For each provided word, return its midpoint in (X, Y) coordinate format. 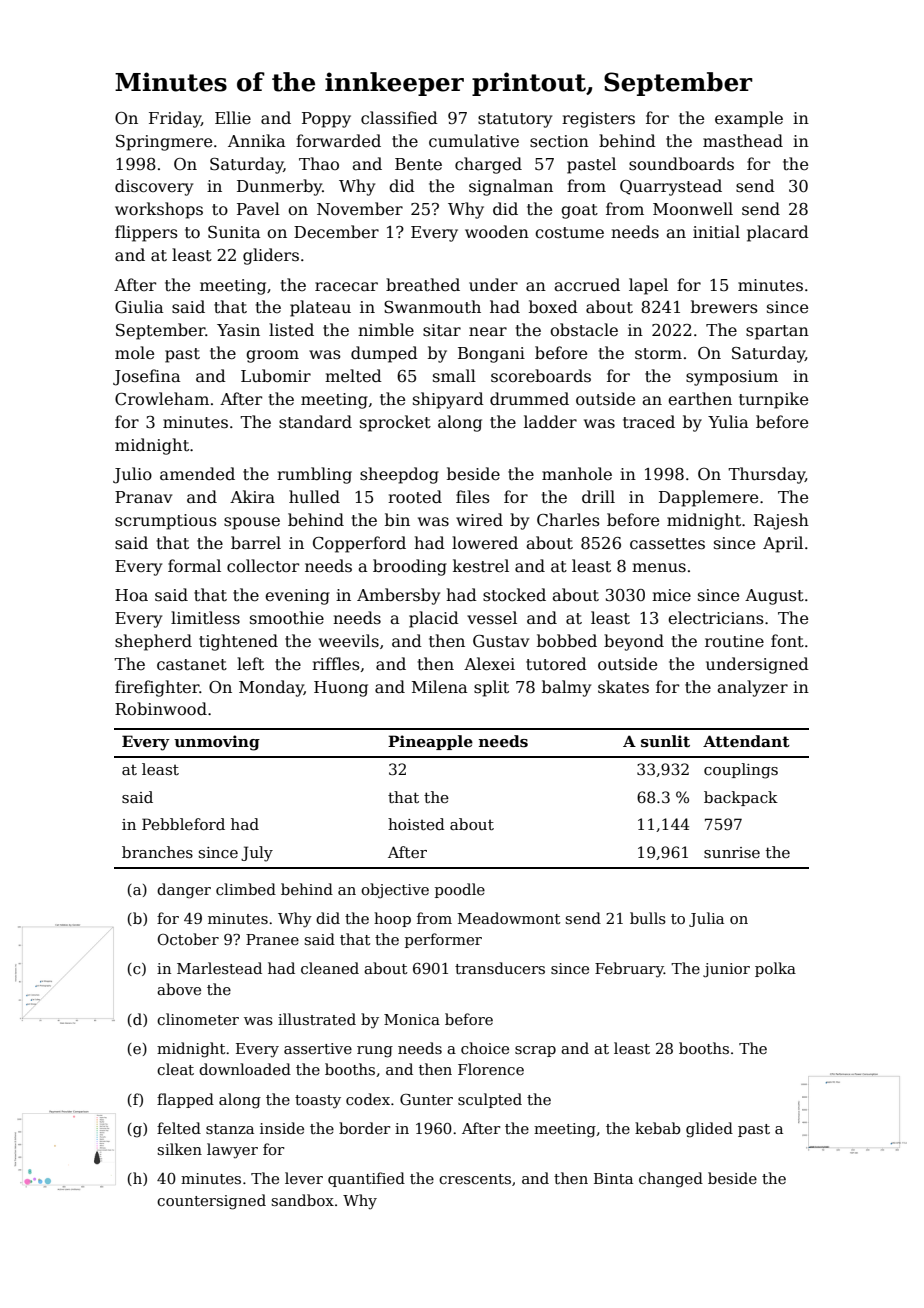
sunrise (732, 852)
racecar (346, 287)
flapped (185, 1100)
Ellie (233, 118)
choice (485, 1048)
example (749, 119)
